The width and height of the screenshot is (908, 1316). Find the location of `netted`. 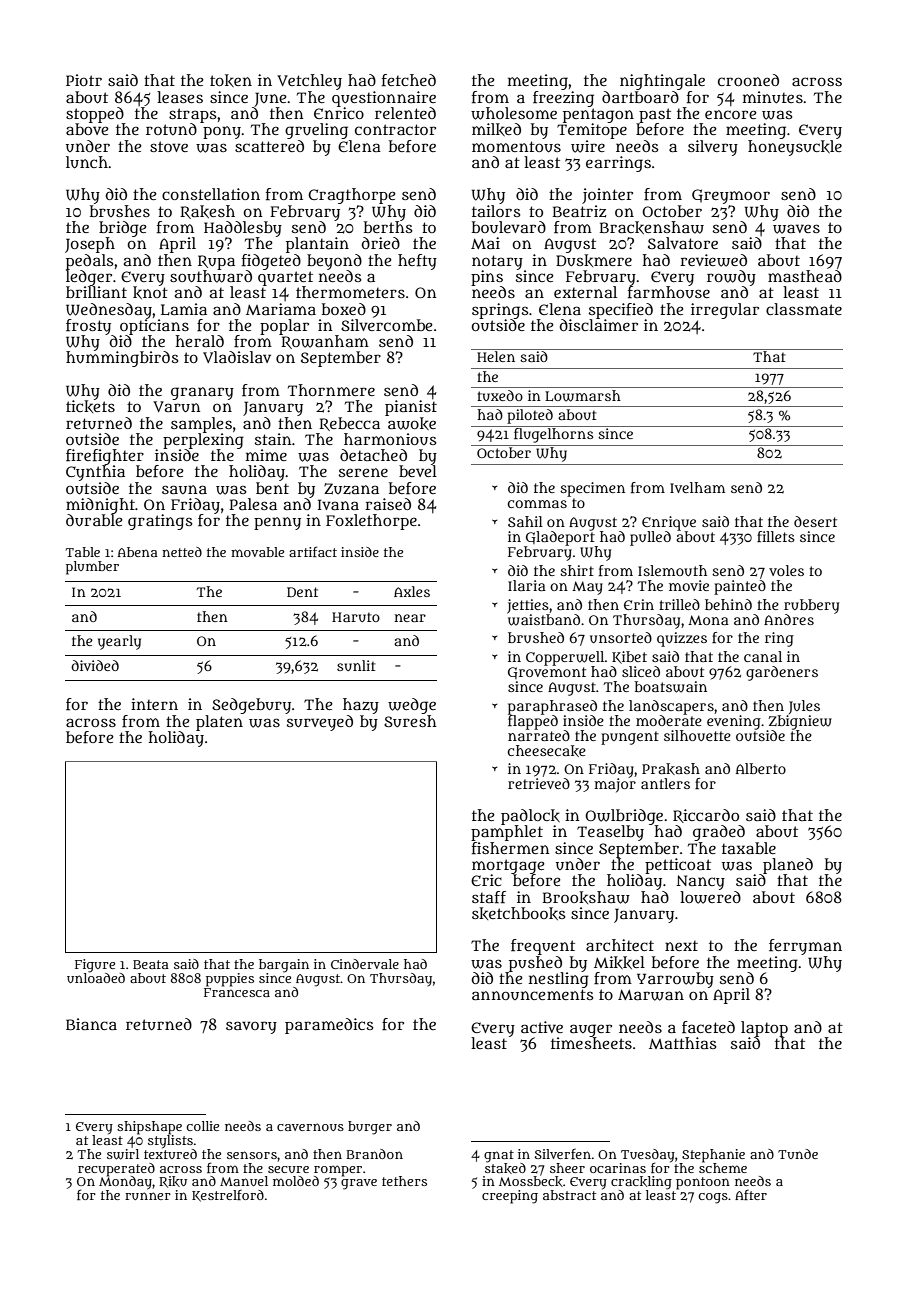

netted is located at coordinates (182, 552).
